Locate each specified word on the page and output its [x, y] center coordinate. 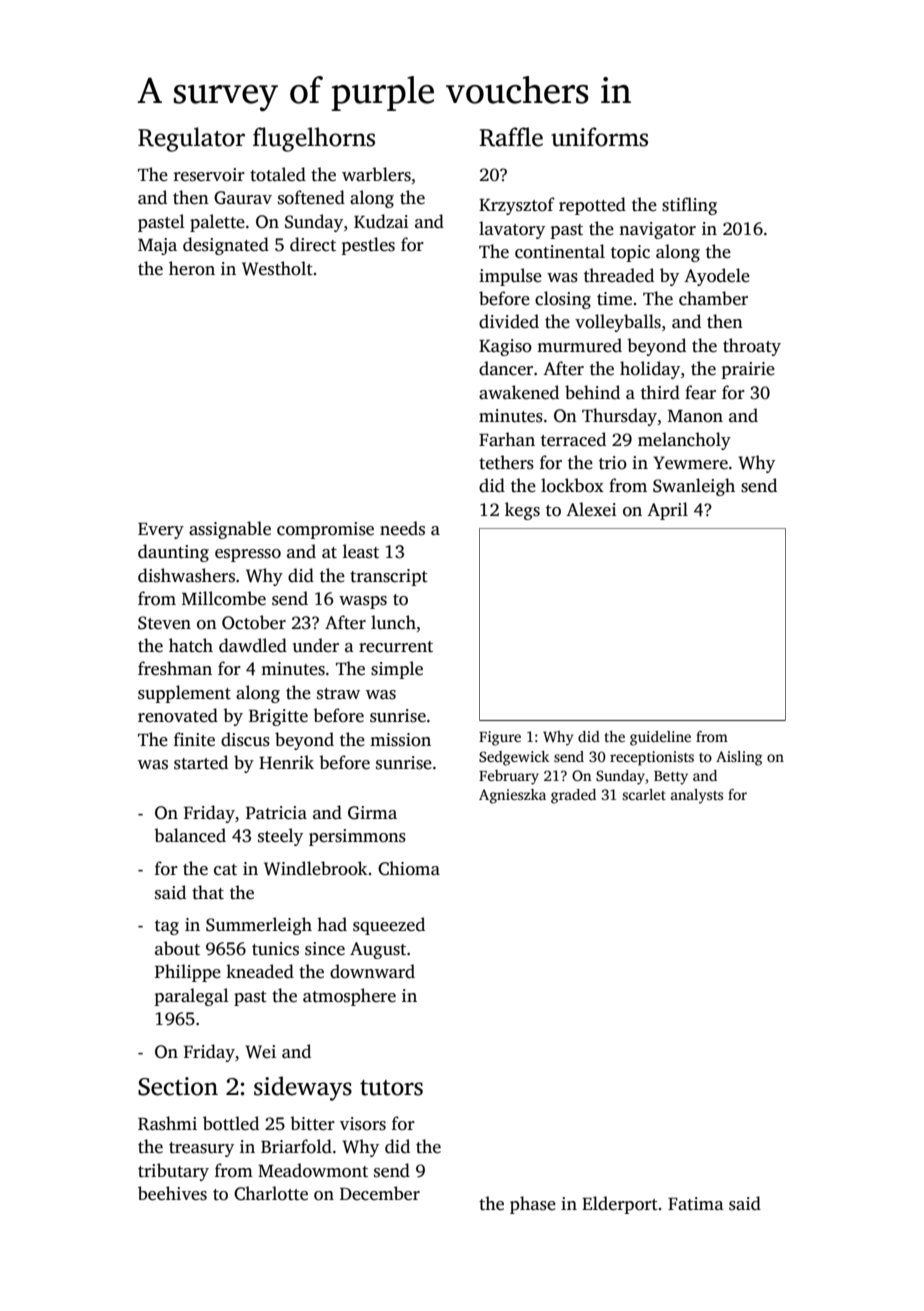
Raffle [511, 137]
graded [573, 796]
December [380, 1193]
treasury [201, 1149]
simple [397, 670]
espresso [248, 555]
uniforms [599, 137]
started [201, 762]
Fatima [696, 1204]
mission [400, 740]
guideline [660, 738]
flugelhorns [314, 139]
